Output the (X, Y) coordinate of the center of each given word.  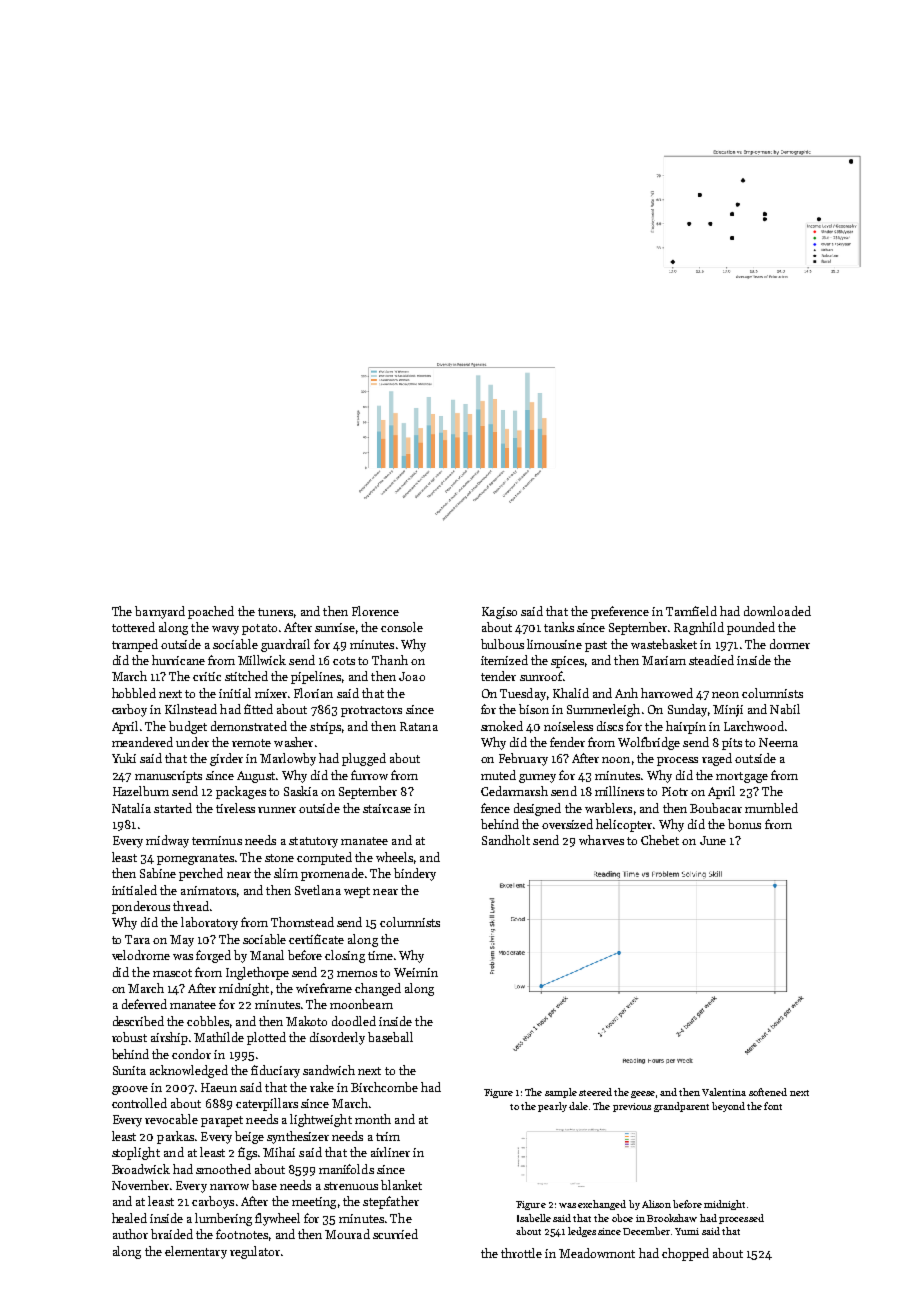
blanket (401, 1185)
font (773, 1106)
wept (357, 892)
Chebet (660, 840)
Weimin (416, 972)
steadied (711, 660)
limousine (554, 644)
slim (286, 873)
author (130, 1234)
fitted (258, 709)
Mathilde (219, 1037)
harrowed (667, 693)
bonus (744, 824)
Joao (412, 676)
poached (211, 612)
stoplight (136, 1153)
